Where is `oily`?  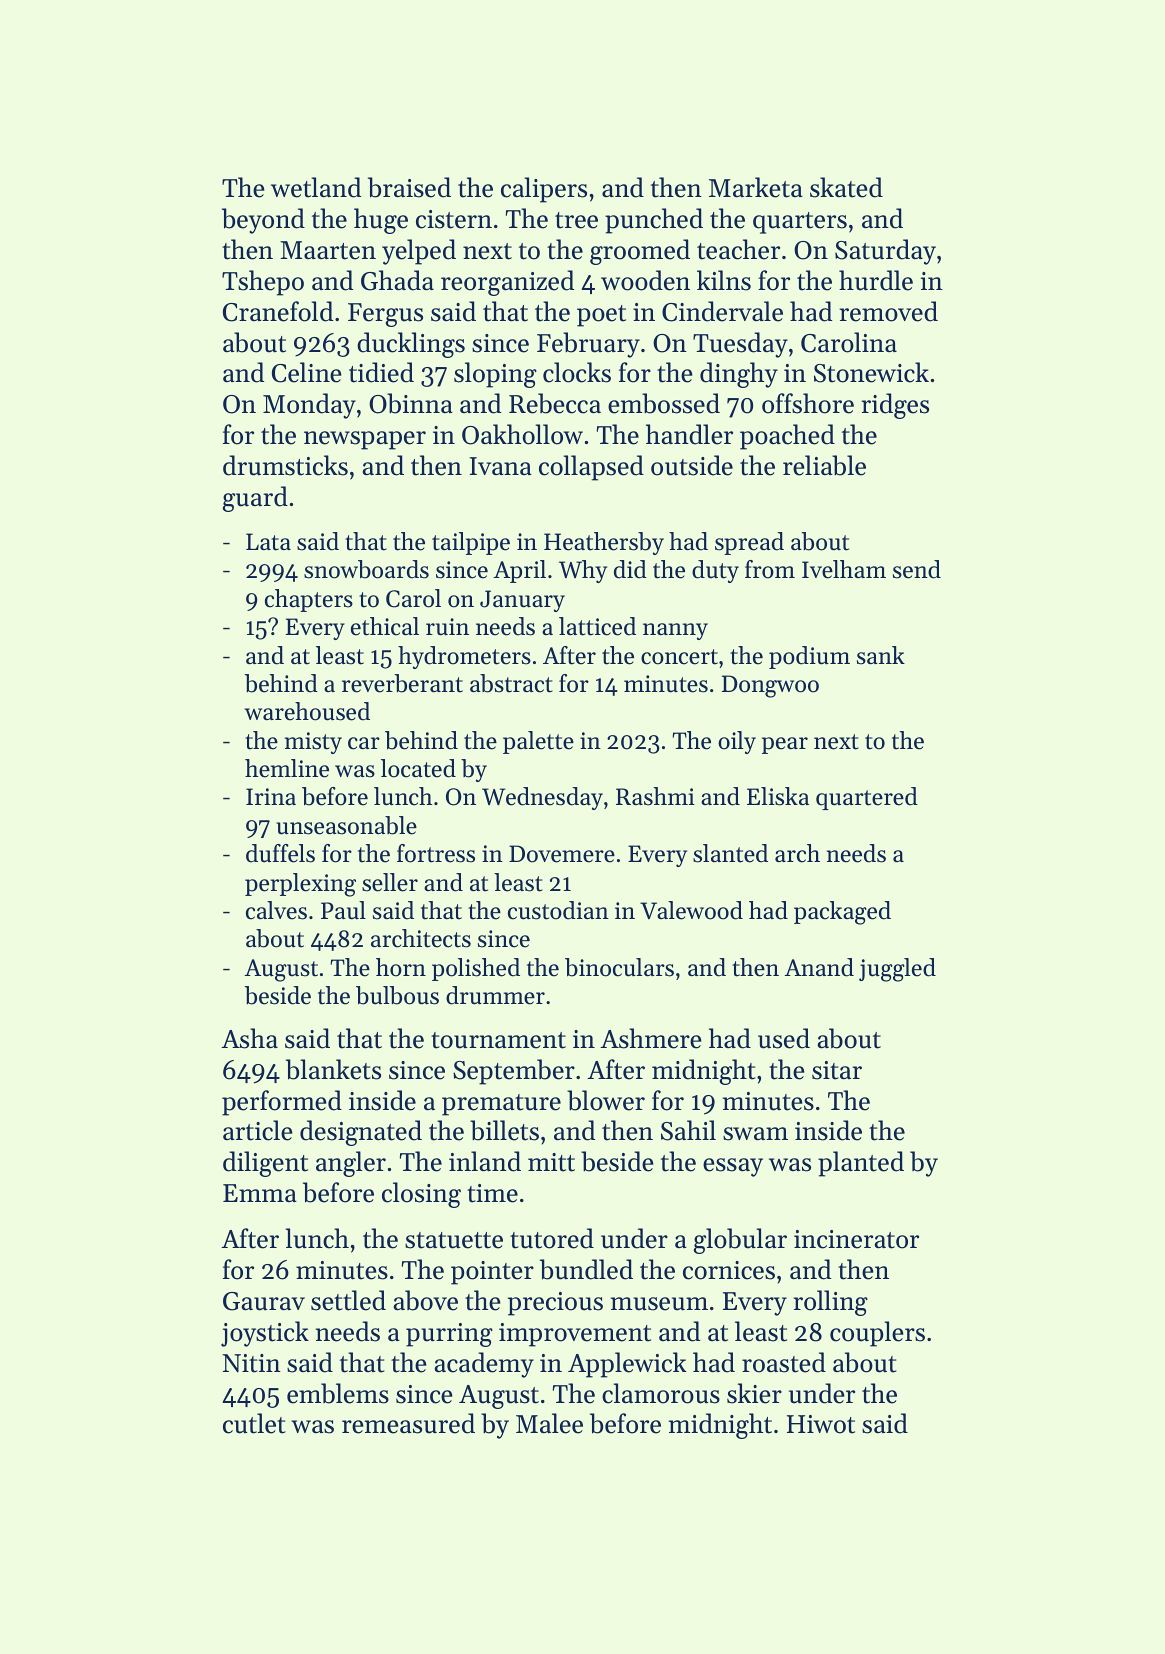 oily is located at coordinates (737, 742).
